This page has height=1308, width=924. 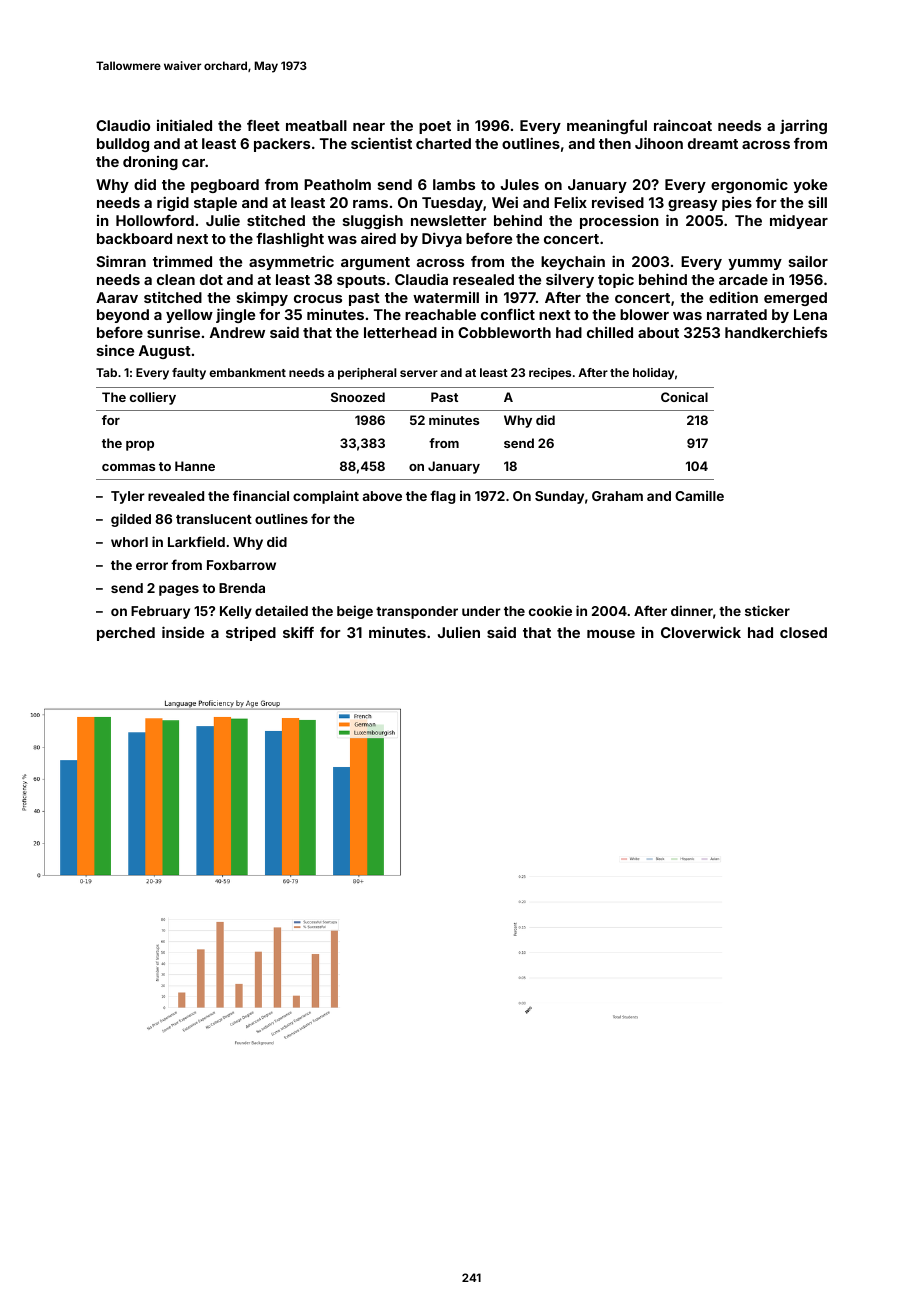 What do you see at coordinates (152, 566) in the page?
I see `error` at bounding box center [152, 566].
